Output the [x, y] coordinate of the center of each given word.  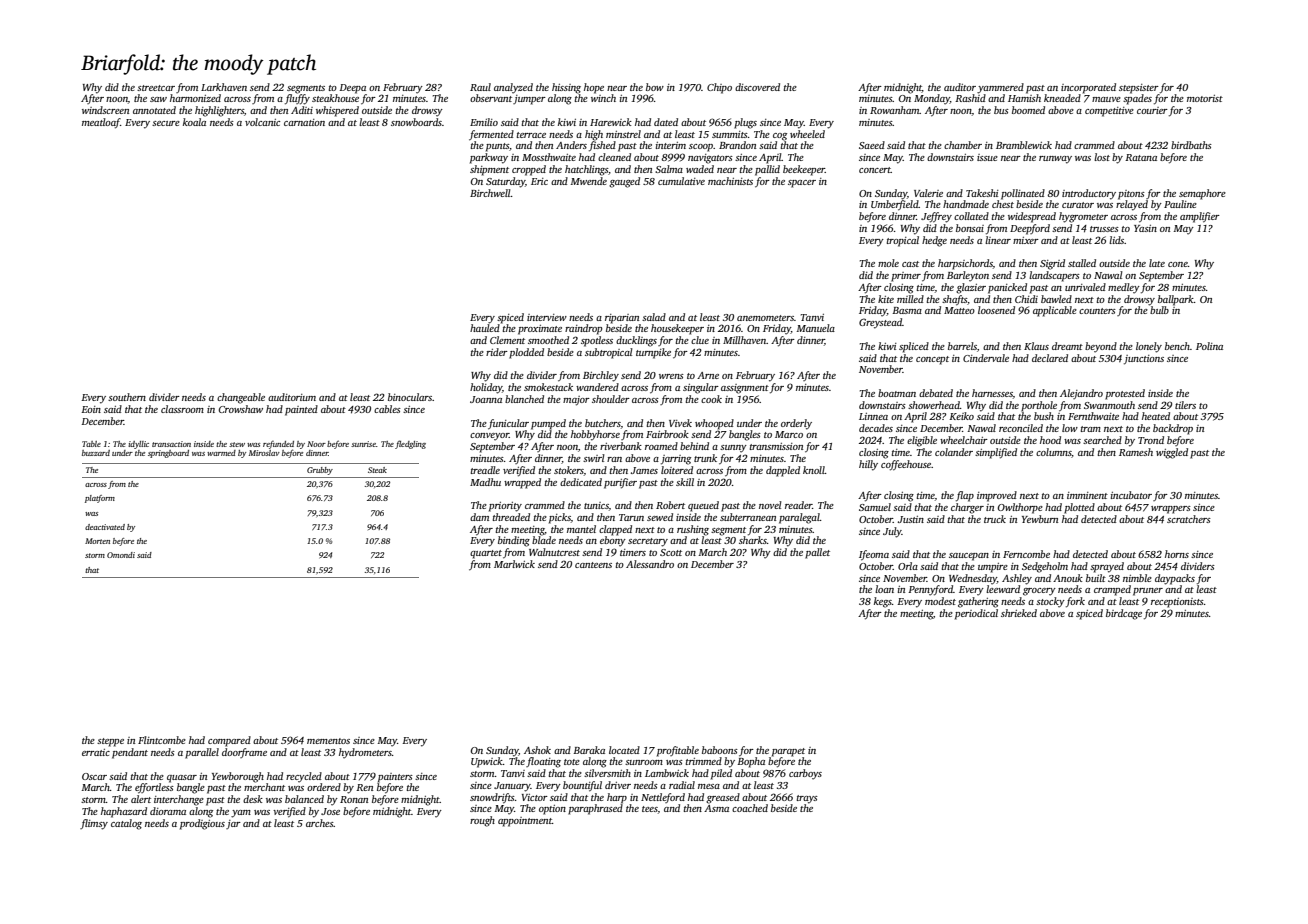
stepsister [1139, 89]
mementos [328, 741]
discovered [757, 87]
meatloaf [101, 123]
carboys [805, 774]
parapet [788, 752]
